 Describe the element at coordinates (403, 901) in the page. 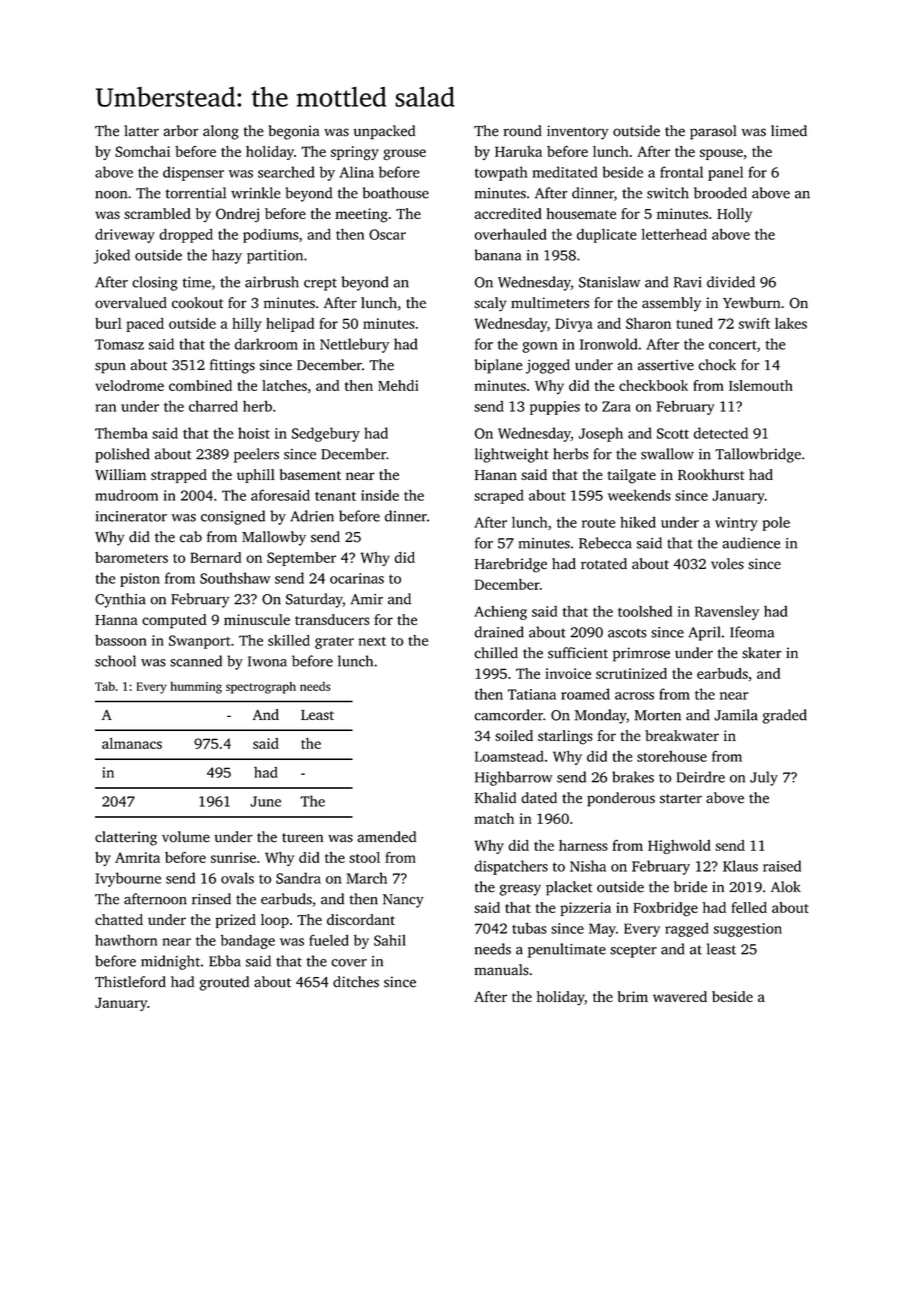

I see `Nancy` at that location.
